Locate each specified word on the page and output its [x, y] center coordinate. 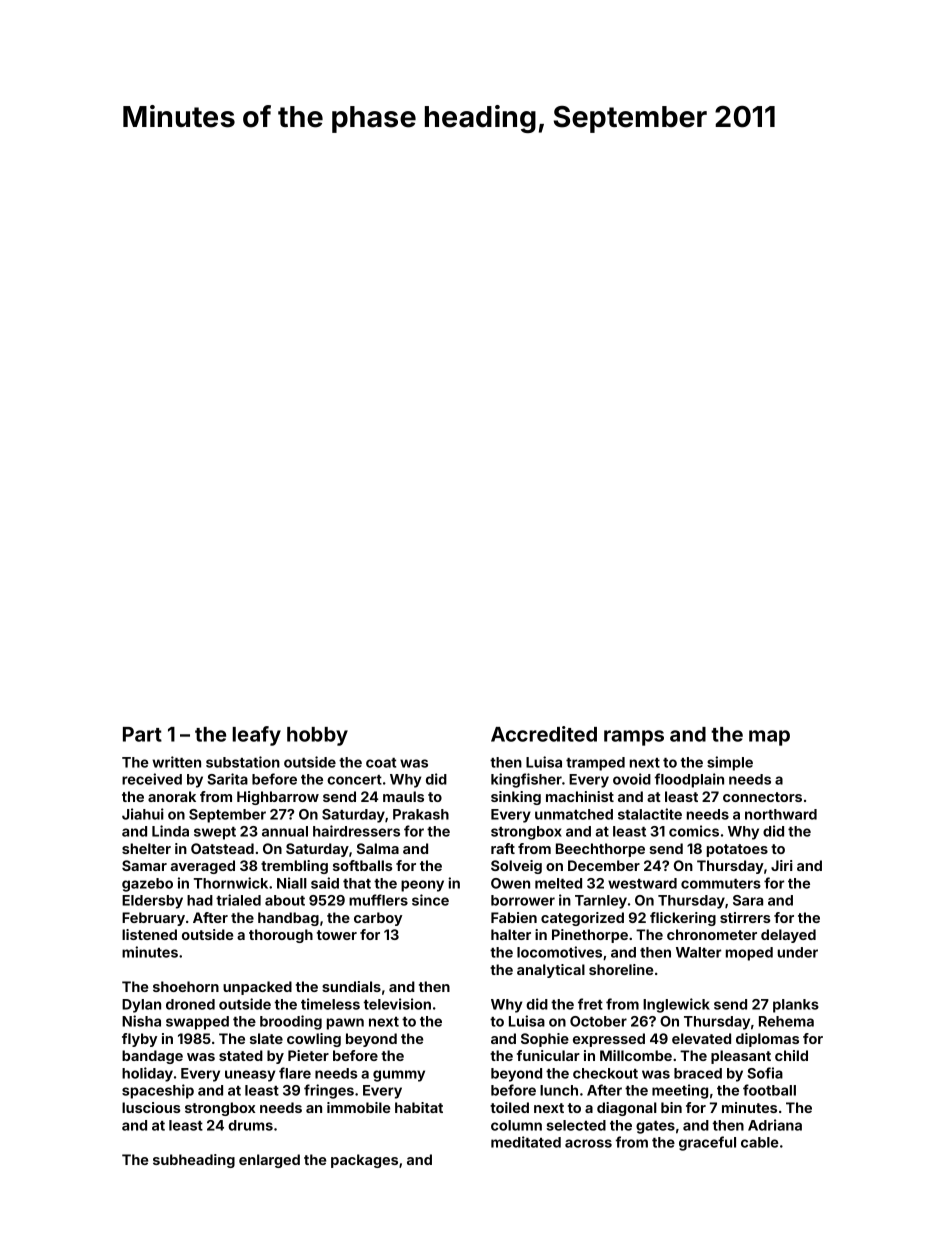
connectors [762, 797]
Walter [698, 952]
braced [698, 1073]
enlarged [269, 1161]
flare [295, 1073]
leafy [257, 736]
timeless [330, 1004]
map [769, 738]
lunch [559, 1090]
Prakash [421, 814]
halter [511, 934]
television [397, 1004]
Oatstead [222, 848]
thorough [281, 936]
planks [796, 1006]
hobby [317, 736]
